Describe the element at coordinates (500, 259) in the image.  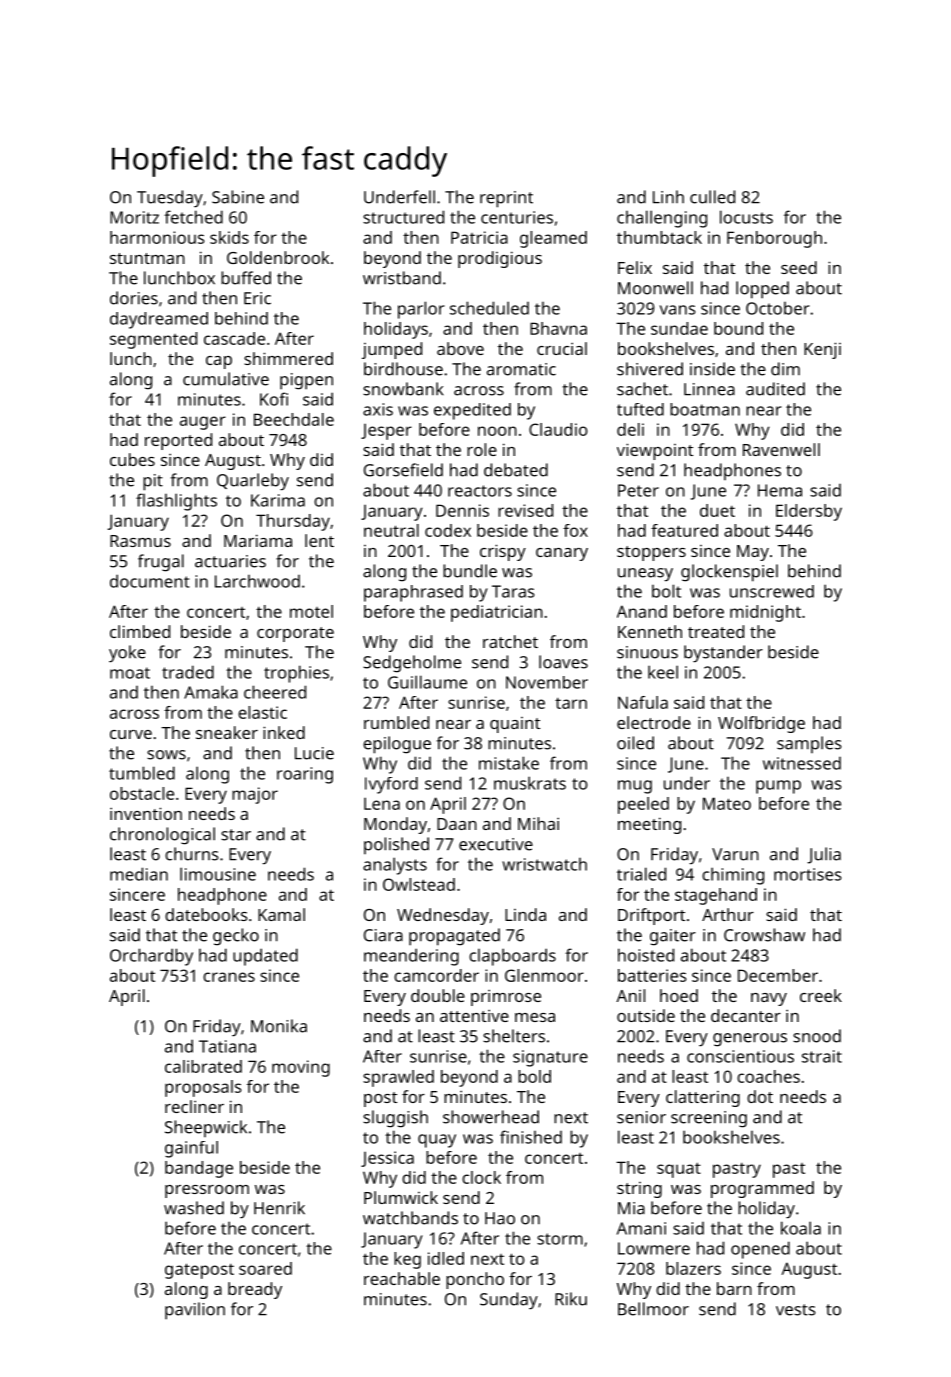
I see `prodigious` at that location.
